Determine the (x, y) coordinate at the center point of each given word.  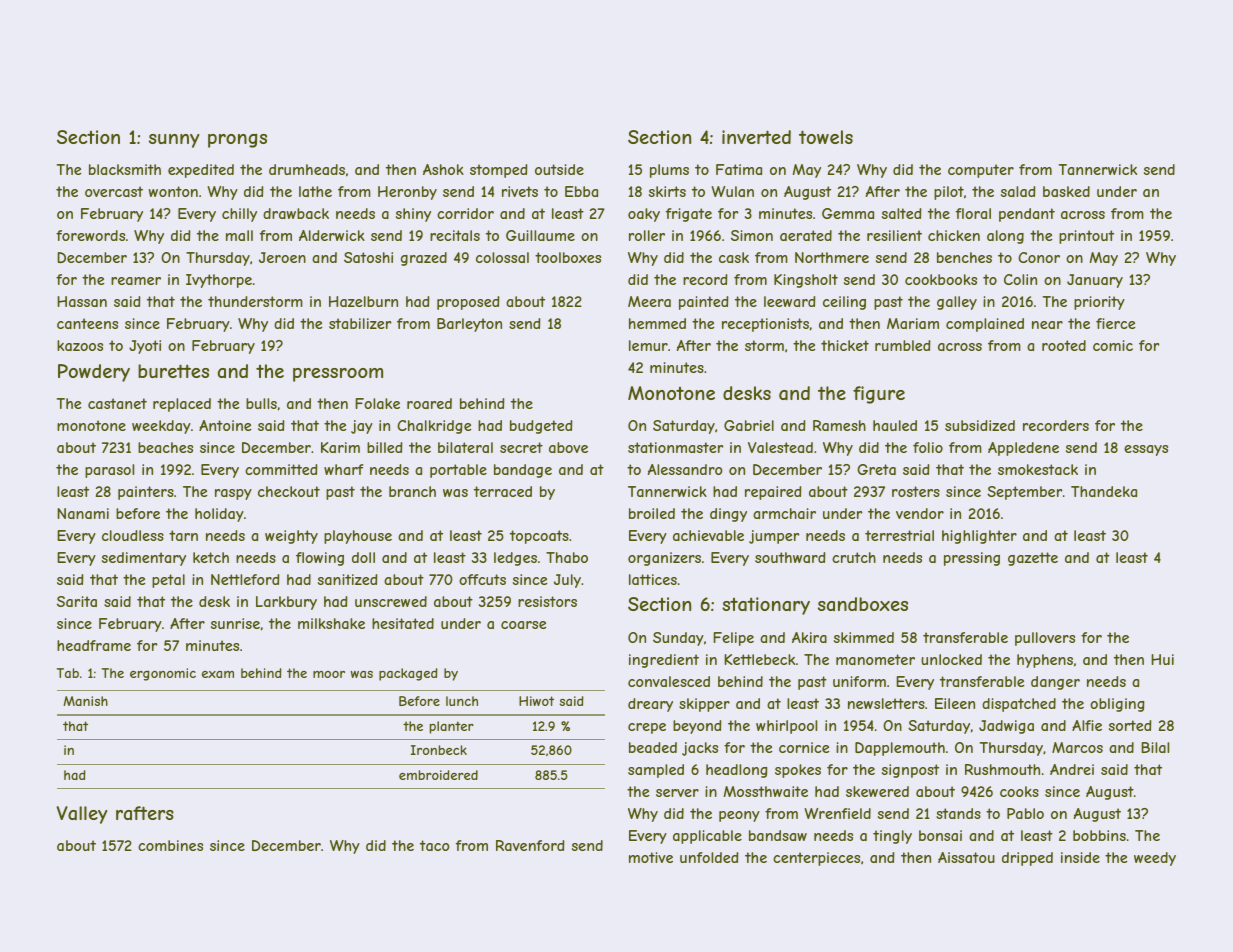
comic (1113, 345)
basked (1066, 191)
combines (170, 845)
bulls (261, 403)
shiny (413, 215)
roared (429, 403)
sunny (174, 141)
